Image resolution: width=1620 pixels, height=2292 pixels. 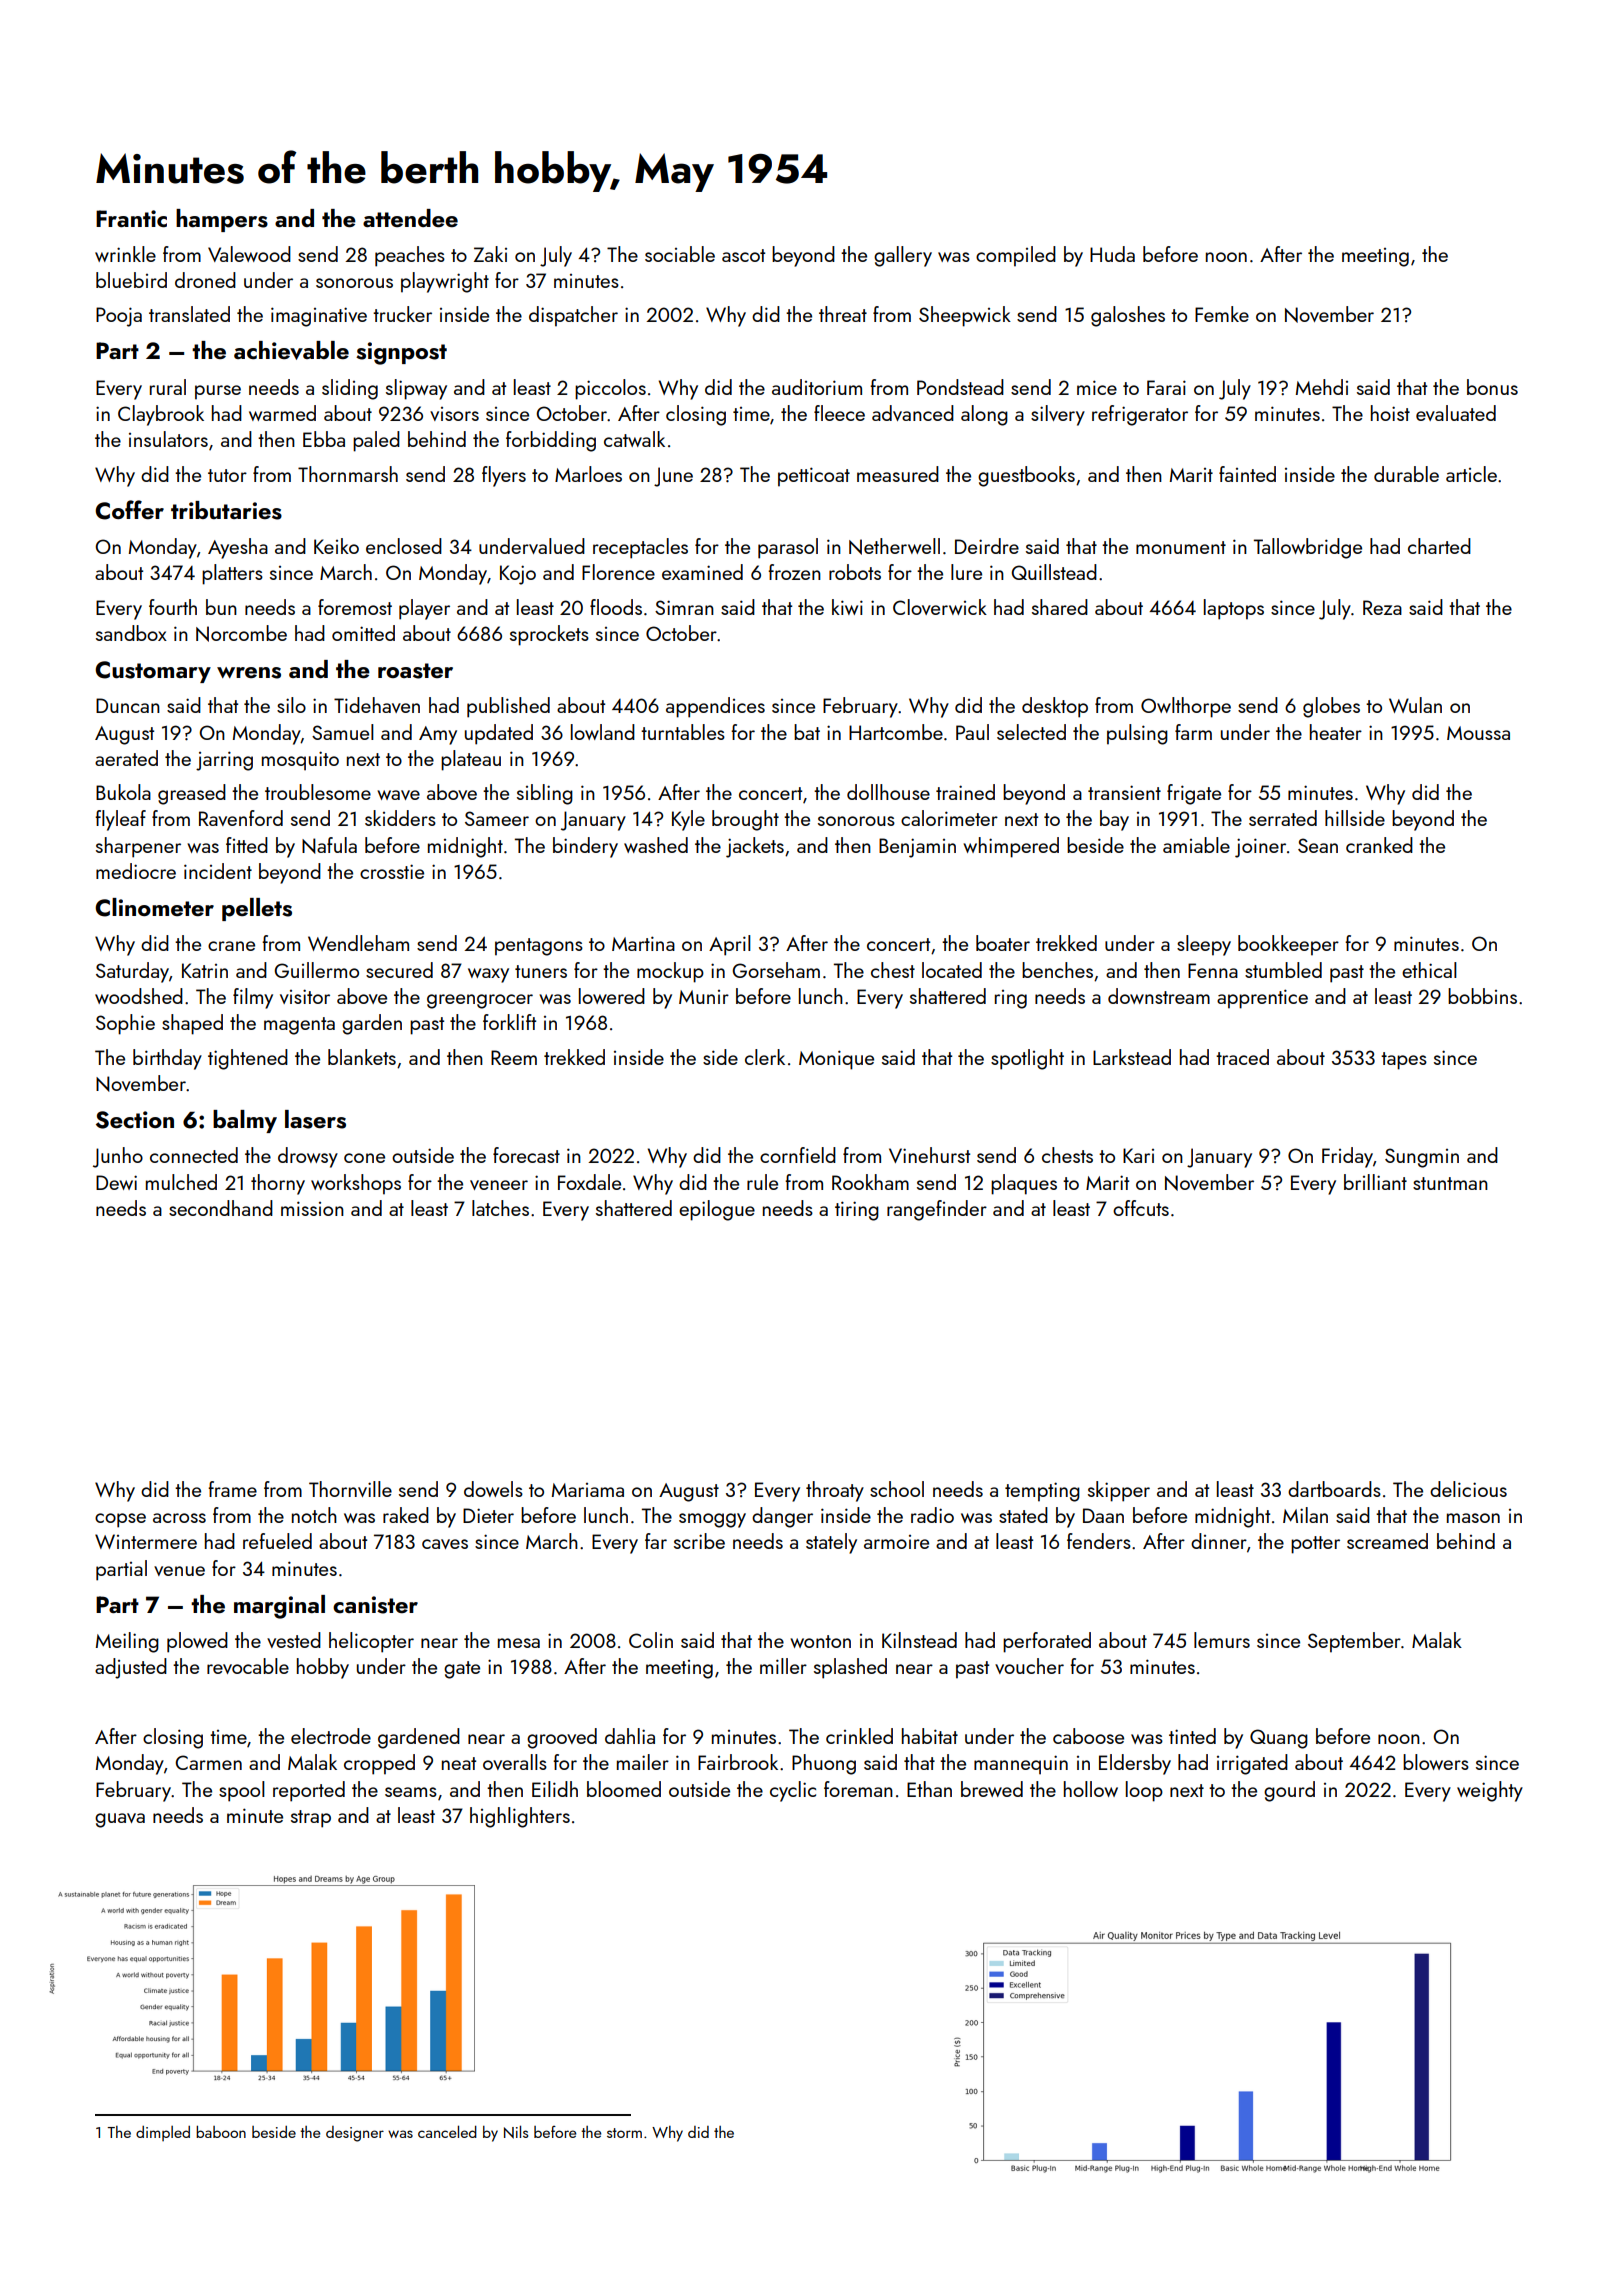 What do you see at coordinates (1222, 314) in the page?
I see `Femke` at bounding box center [1222, 314].
